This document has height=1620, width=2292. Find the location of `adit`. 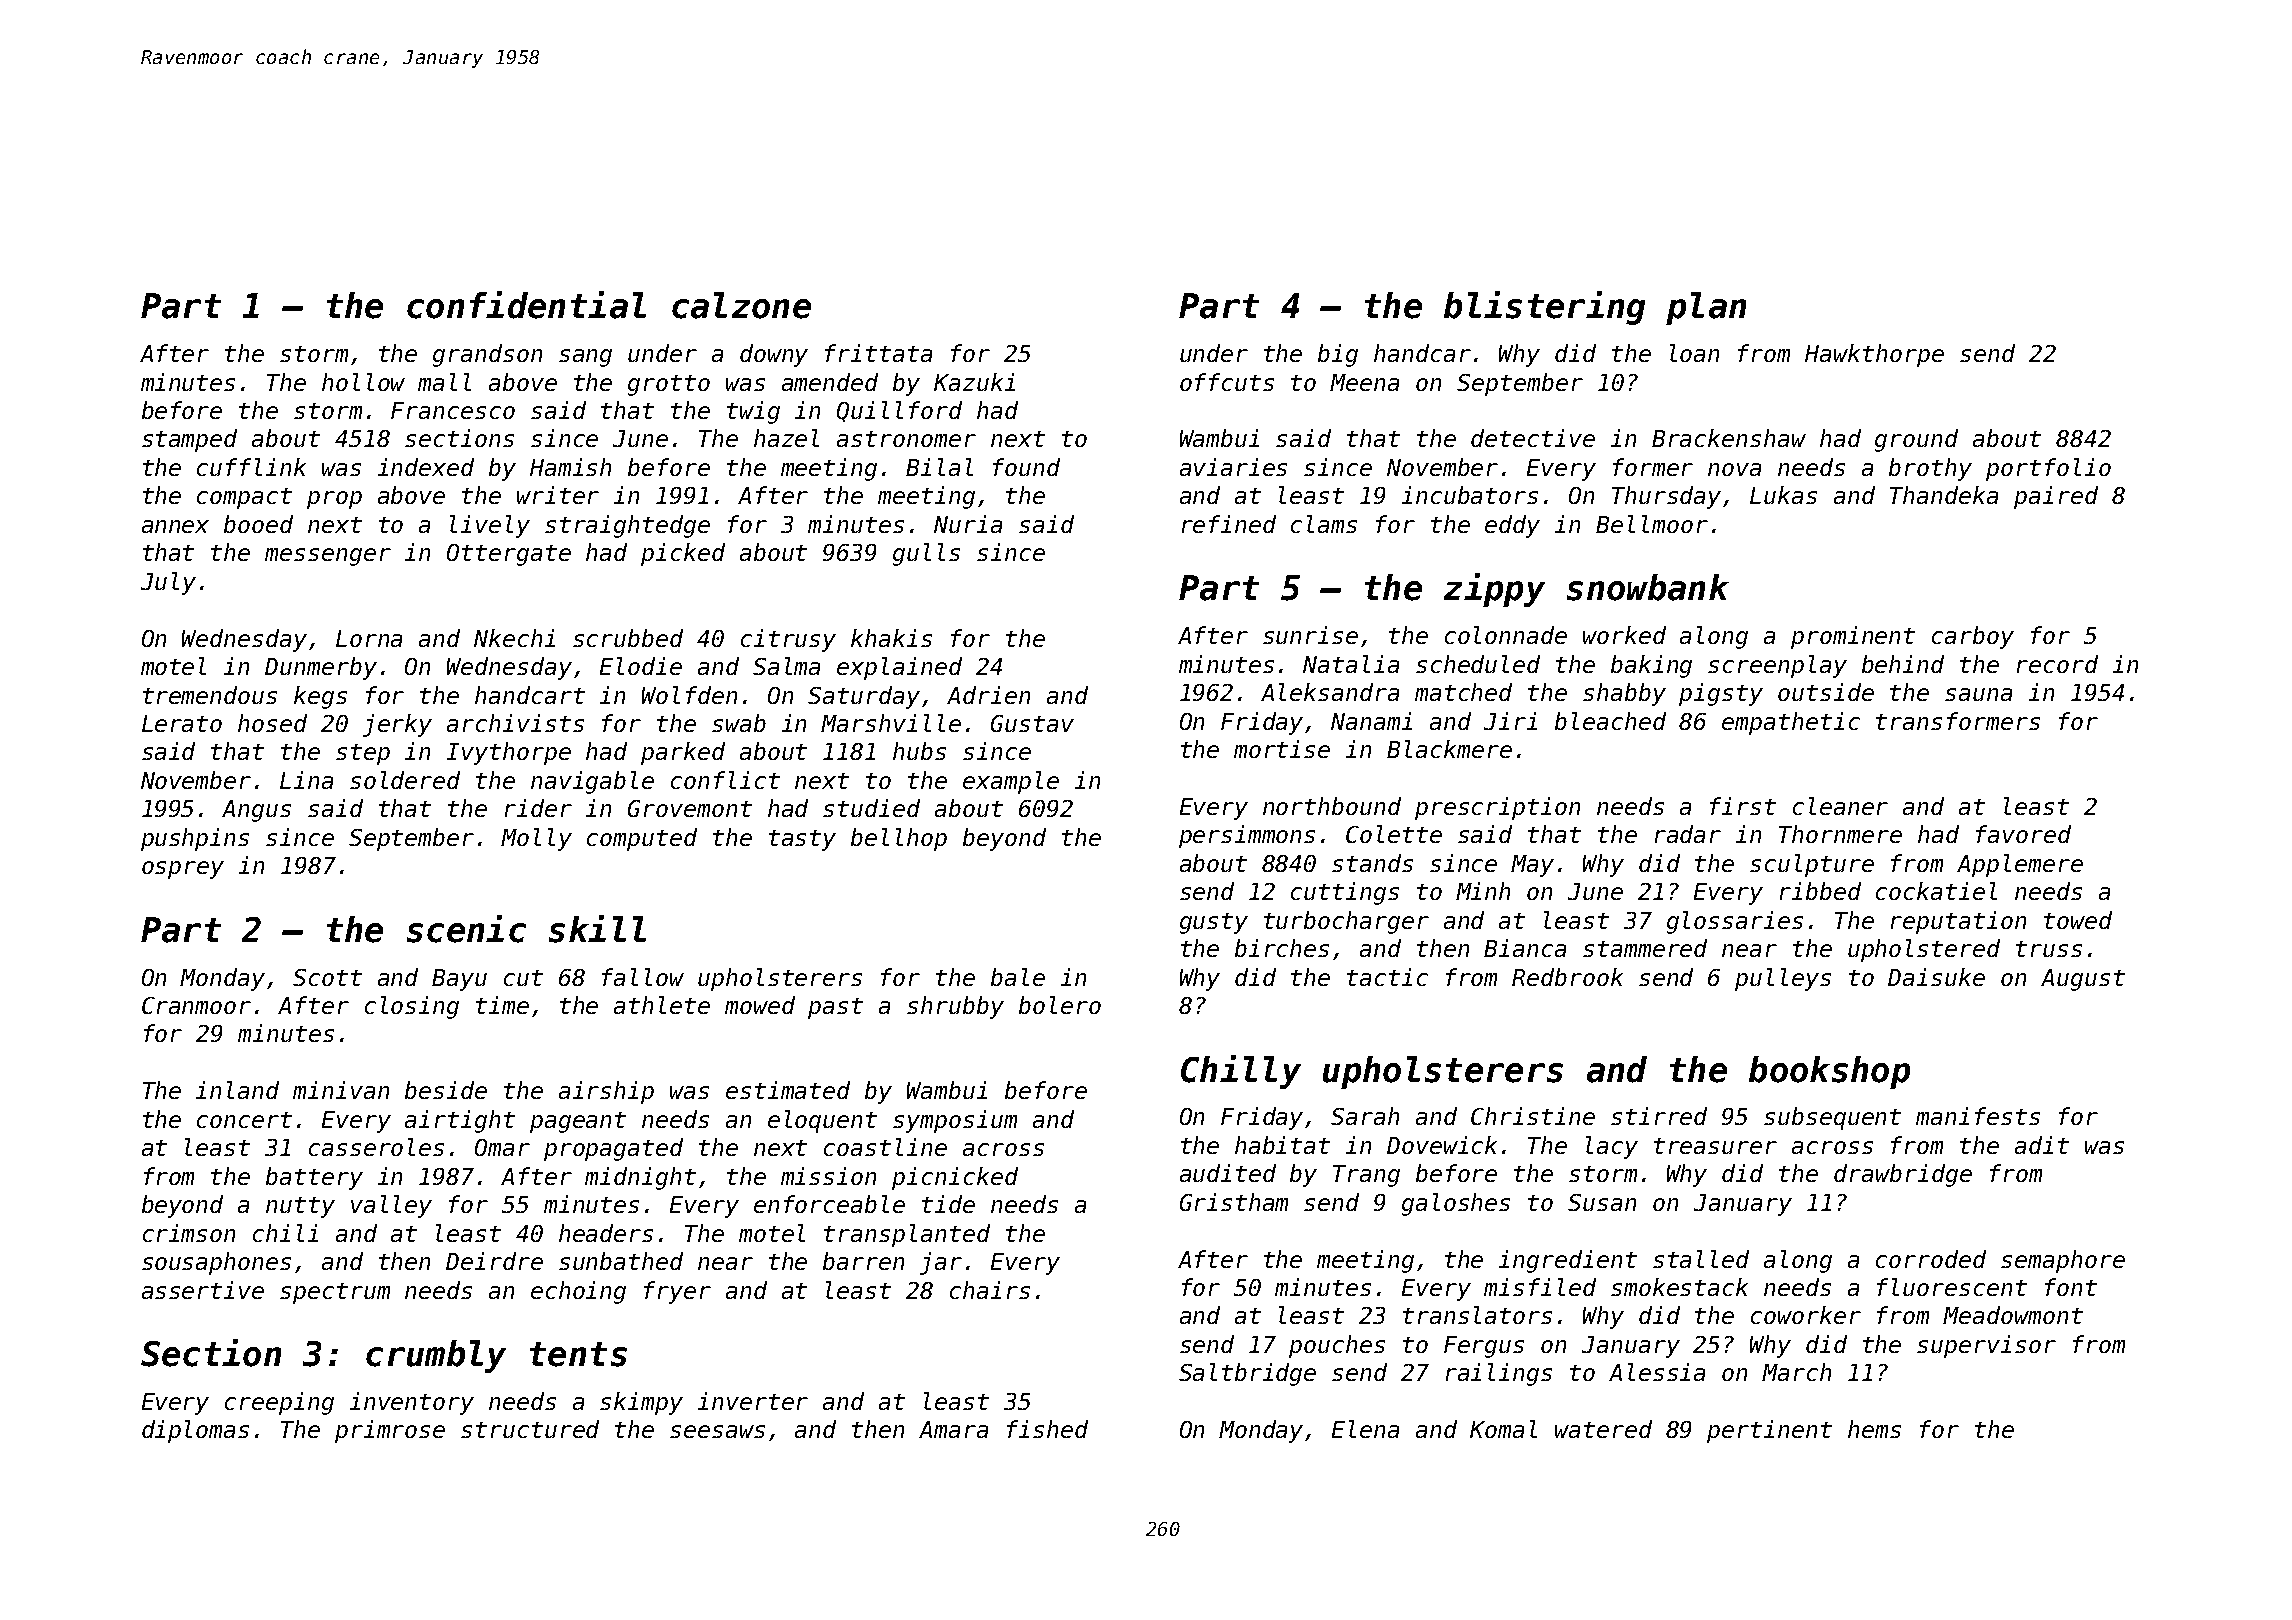

adit is located at coordinates (2042, 1145).
